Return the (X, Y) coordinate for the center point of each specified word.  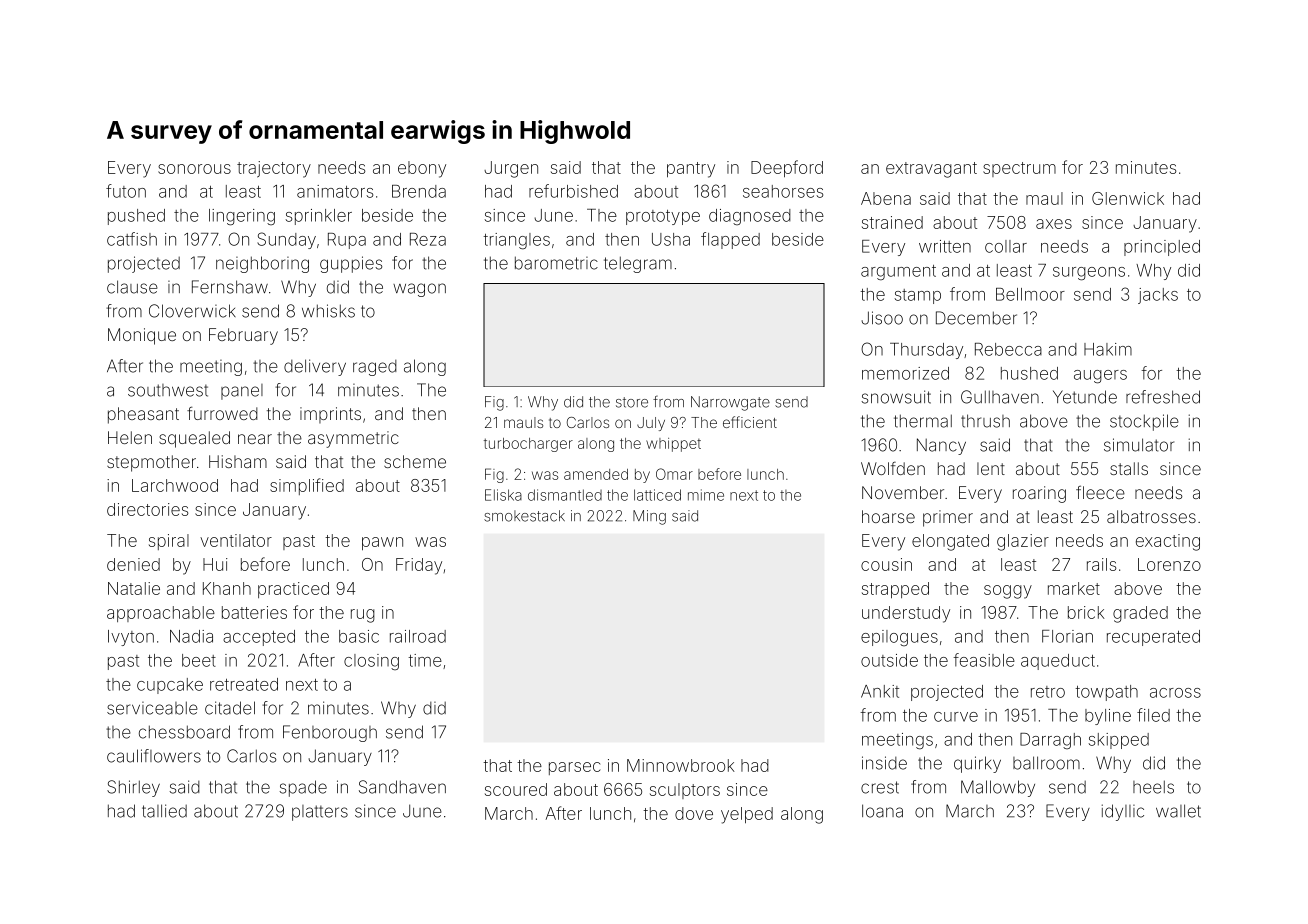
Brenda (419, 191)
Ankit (880, 691)
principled (1162, 248)
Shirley (133, 788)
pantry (691, 170)
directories (147, 509)
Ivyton (131, 638)
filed (1153, 715)
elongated (950, 542)
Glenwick (1128, 198)
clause (132, 287)
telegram (638, 264)
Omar (674, 474)
